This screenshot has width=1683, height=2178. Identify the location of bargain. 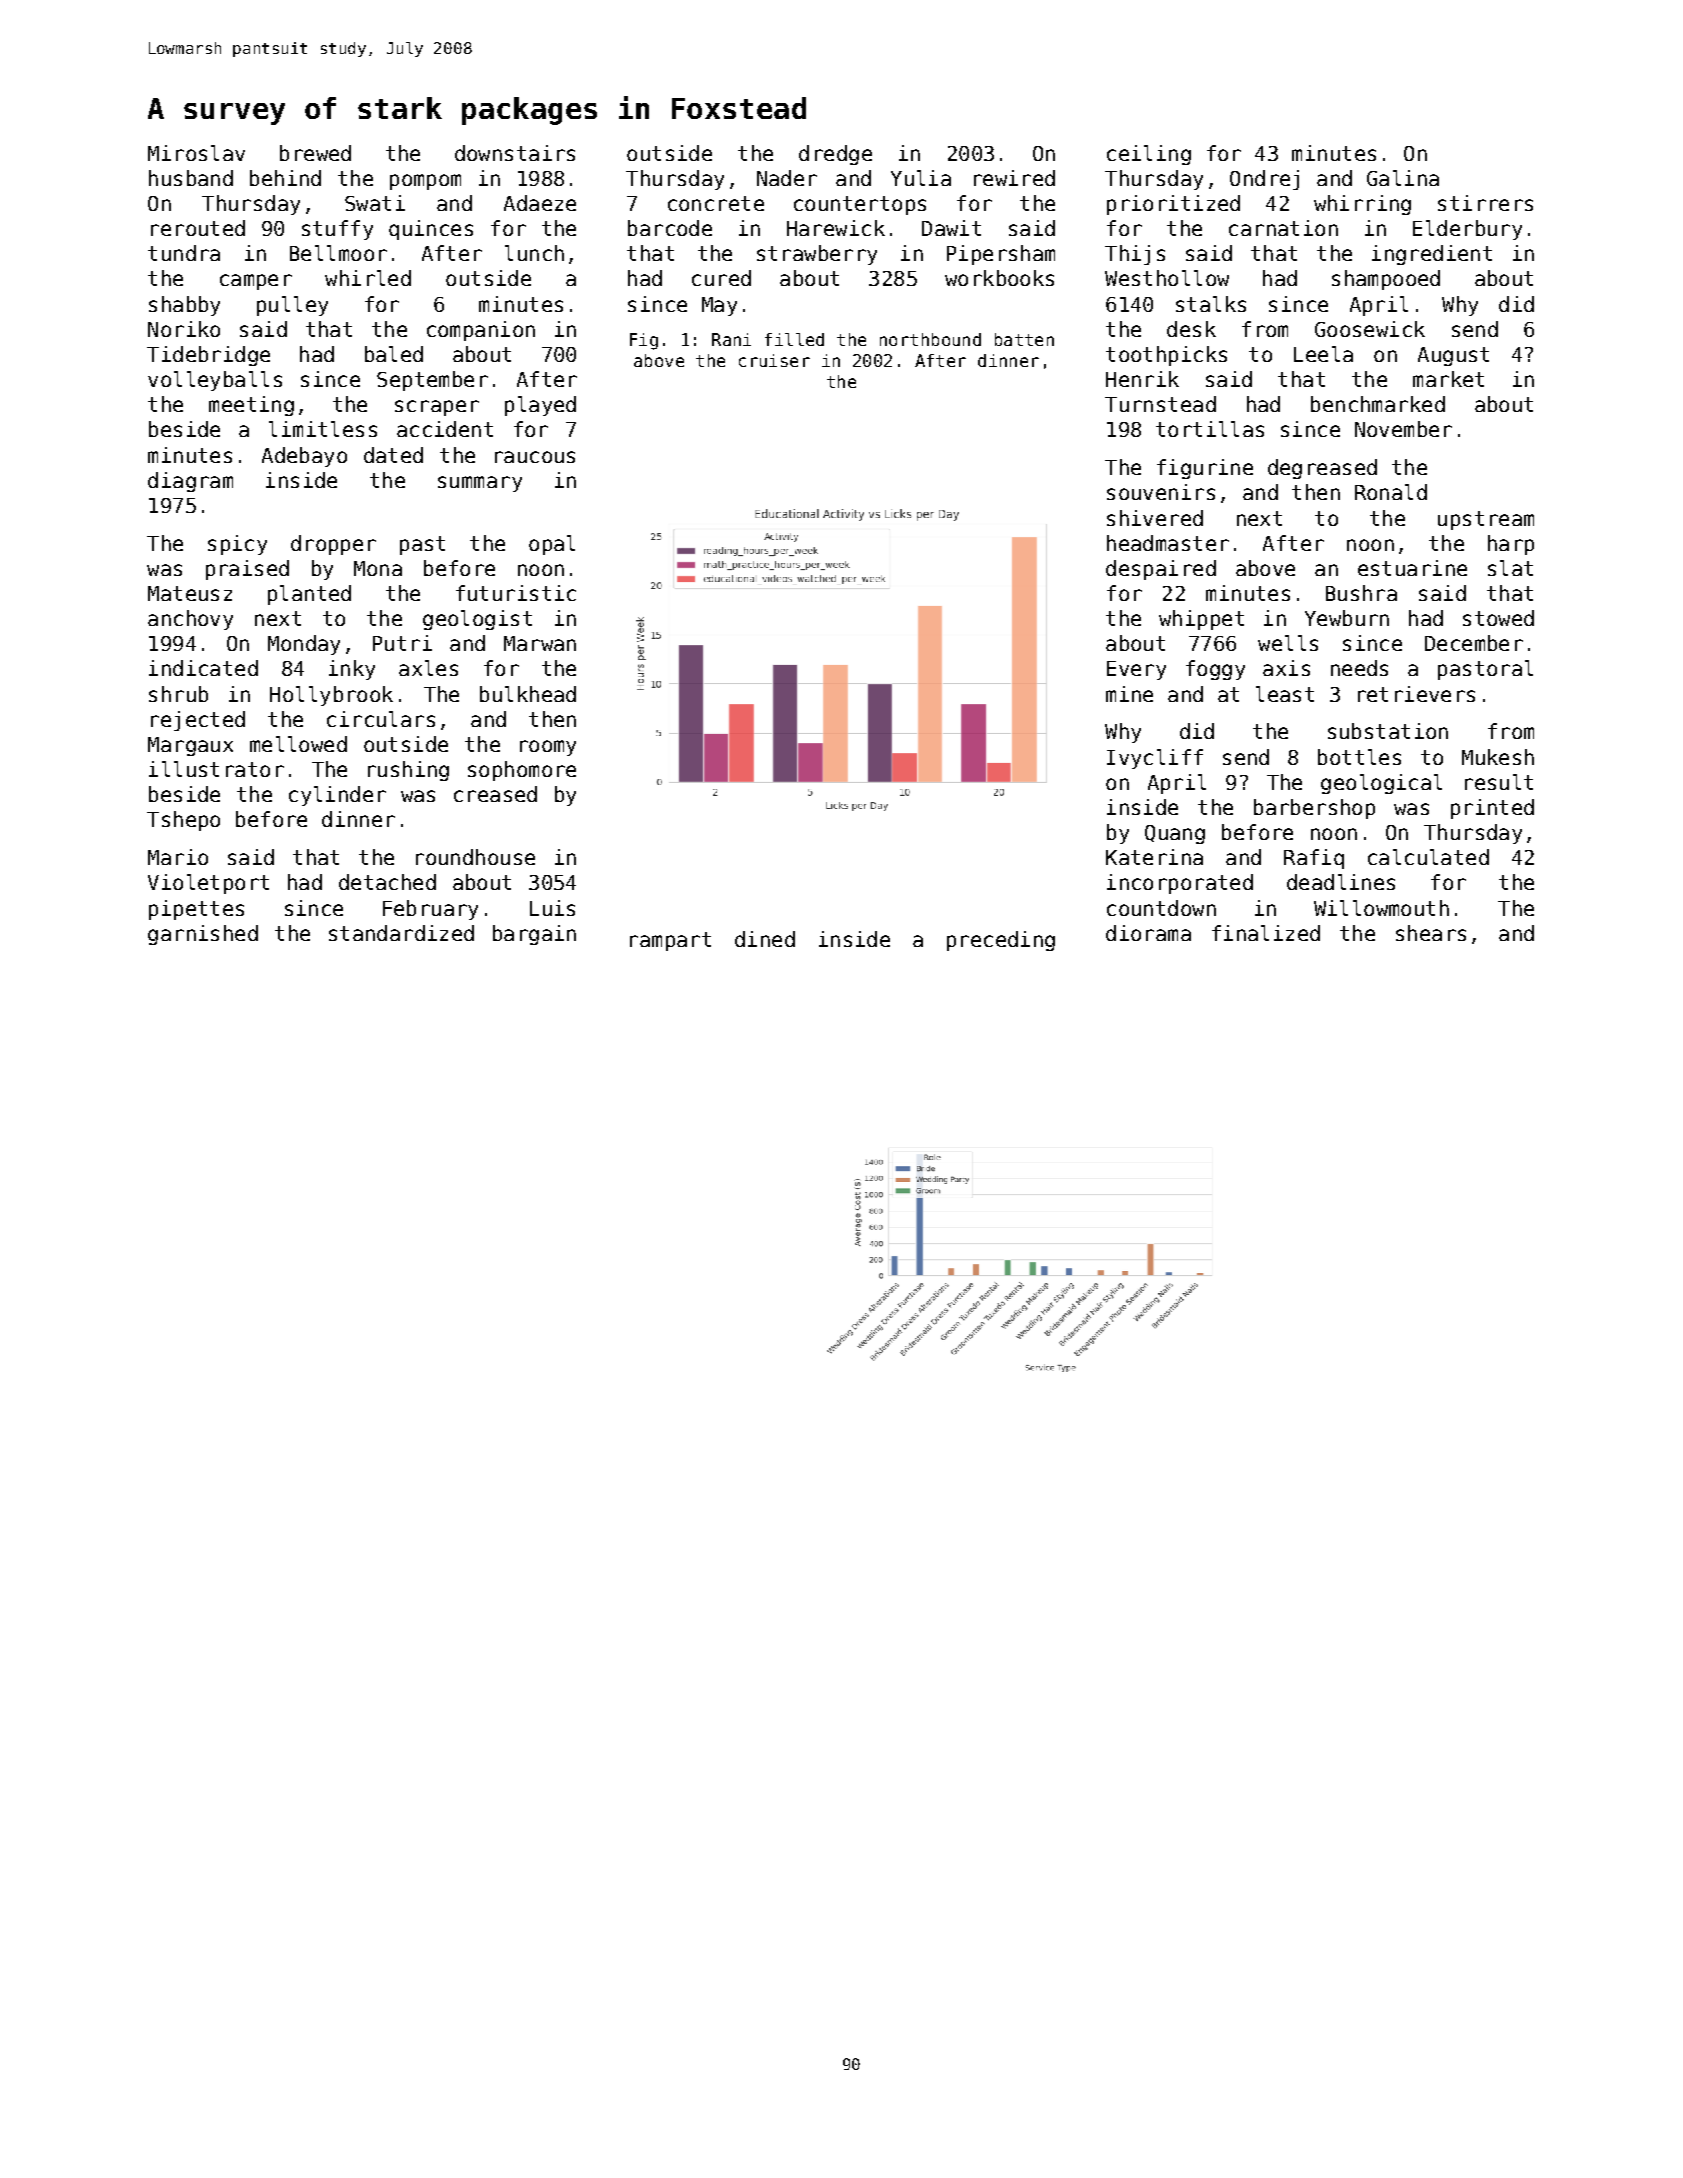
(534, 935).
